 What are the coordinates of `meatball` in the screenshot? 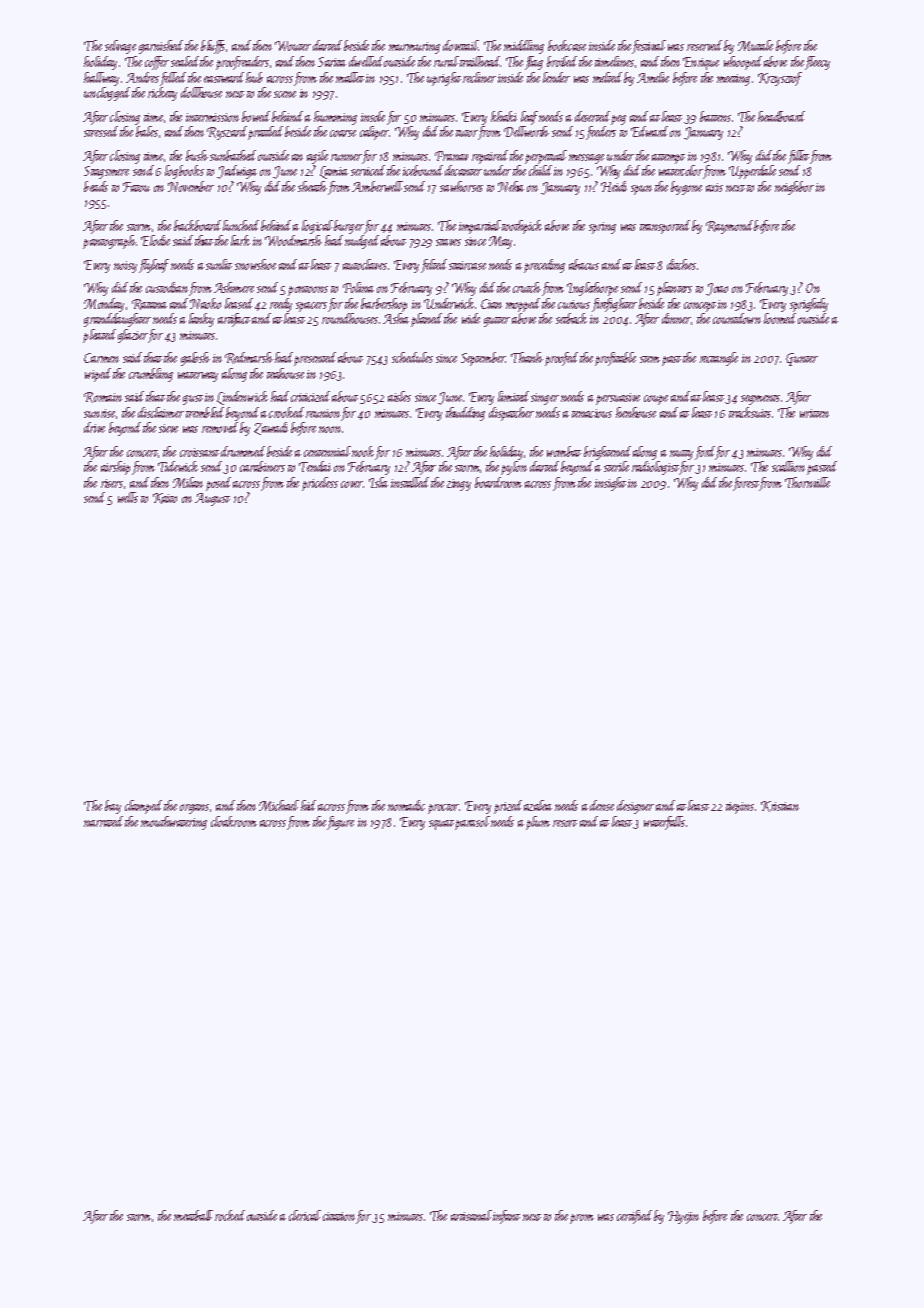 It's located at (193, 1215).
